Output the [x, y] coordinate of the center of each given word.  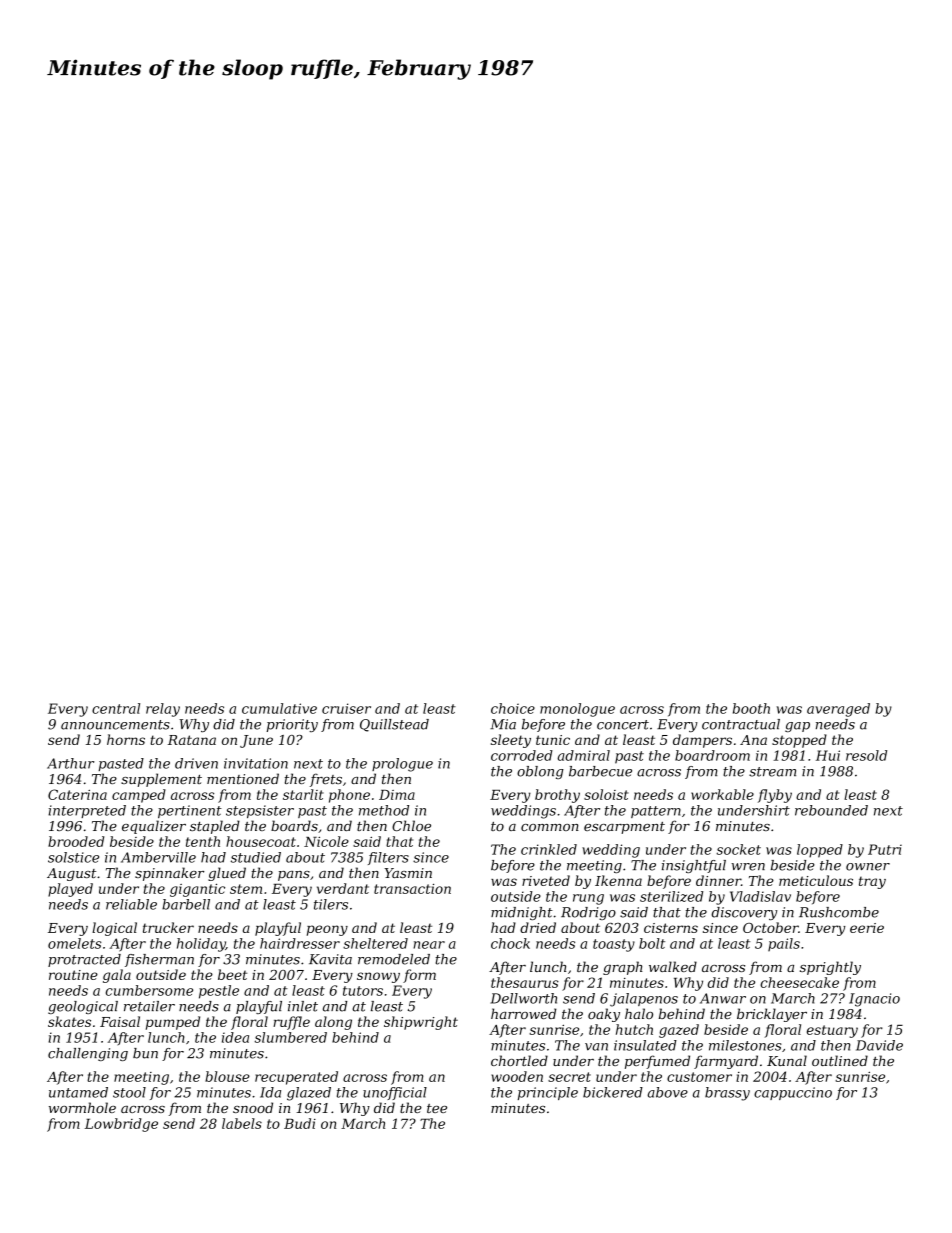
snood [253, 1107]
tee [437, 1108]
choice [513, 708]
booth [751, 708]
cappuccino [793, 1093]
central [116, 708]
